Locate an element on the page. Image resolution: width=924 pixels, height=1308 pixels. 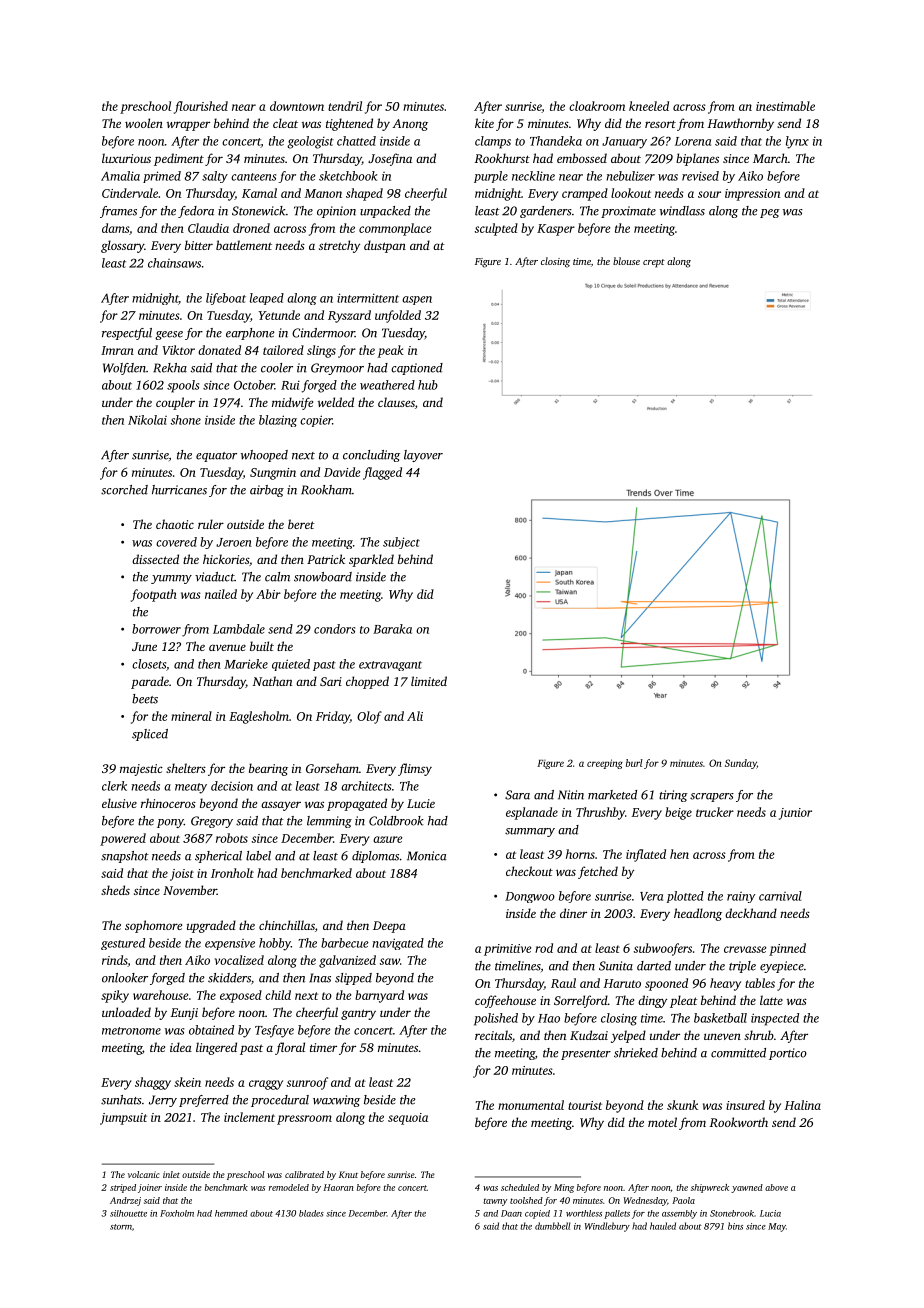
kneeled is located at coordinates (649, 106).
